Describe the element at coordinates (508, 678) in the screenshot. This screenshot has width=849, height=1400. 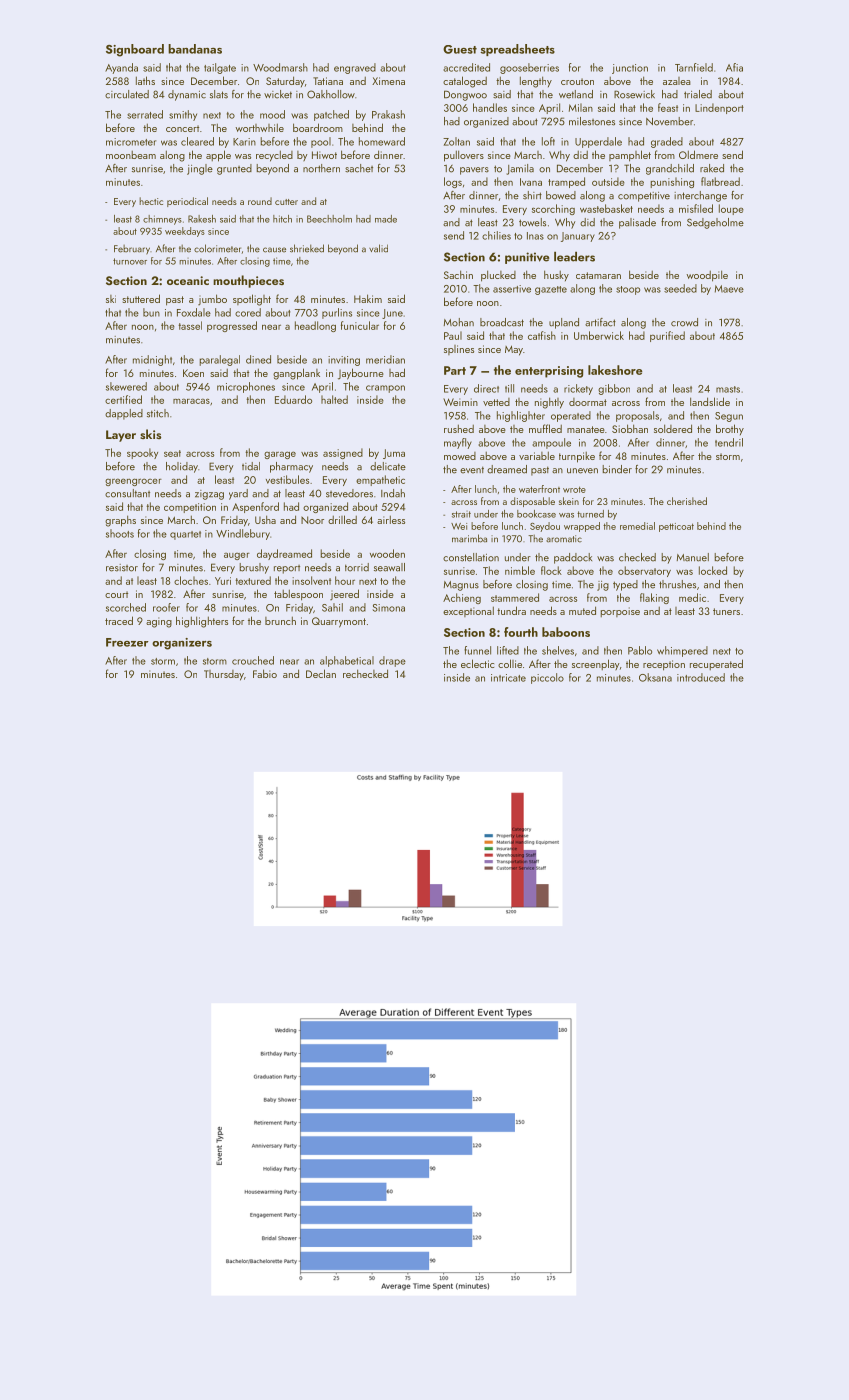
I see `intricate` at that location.
